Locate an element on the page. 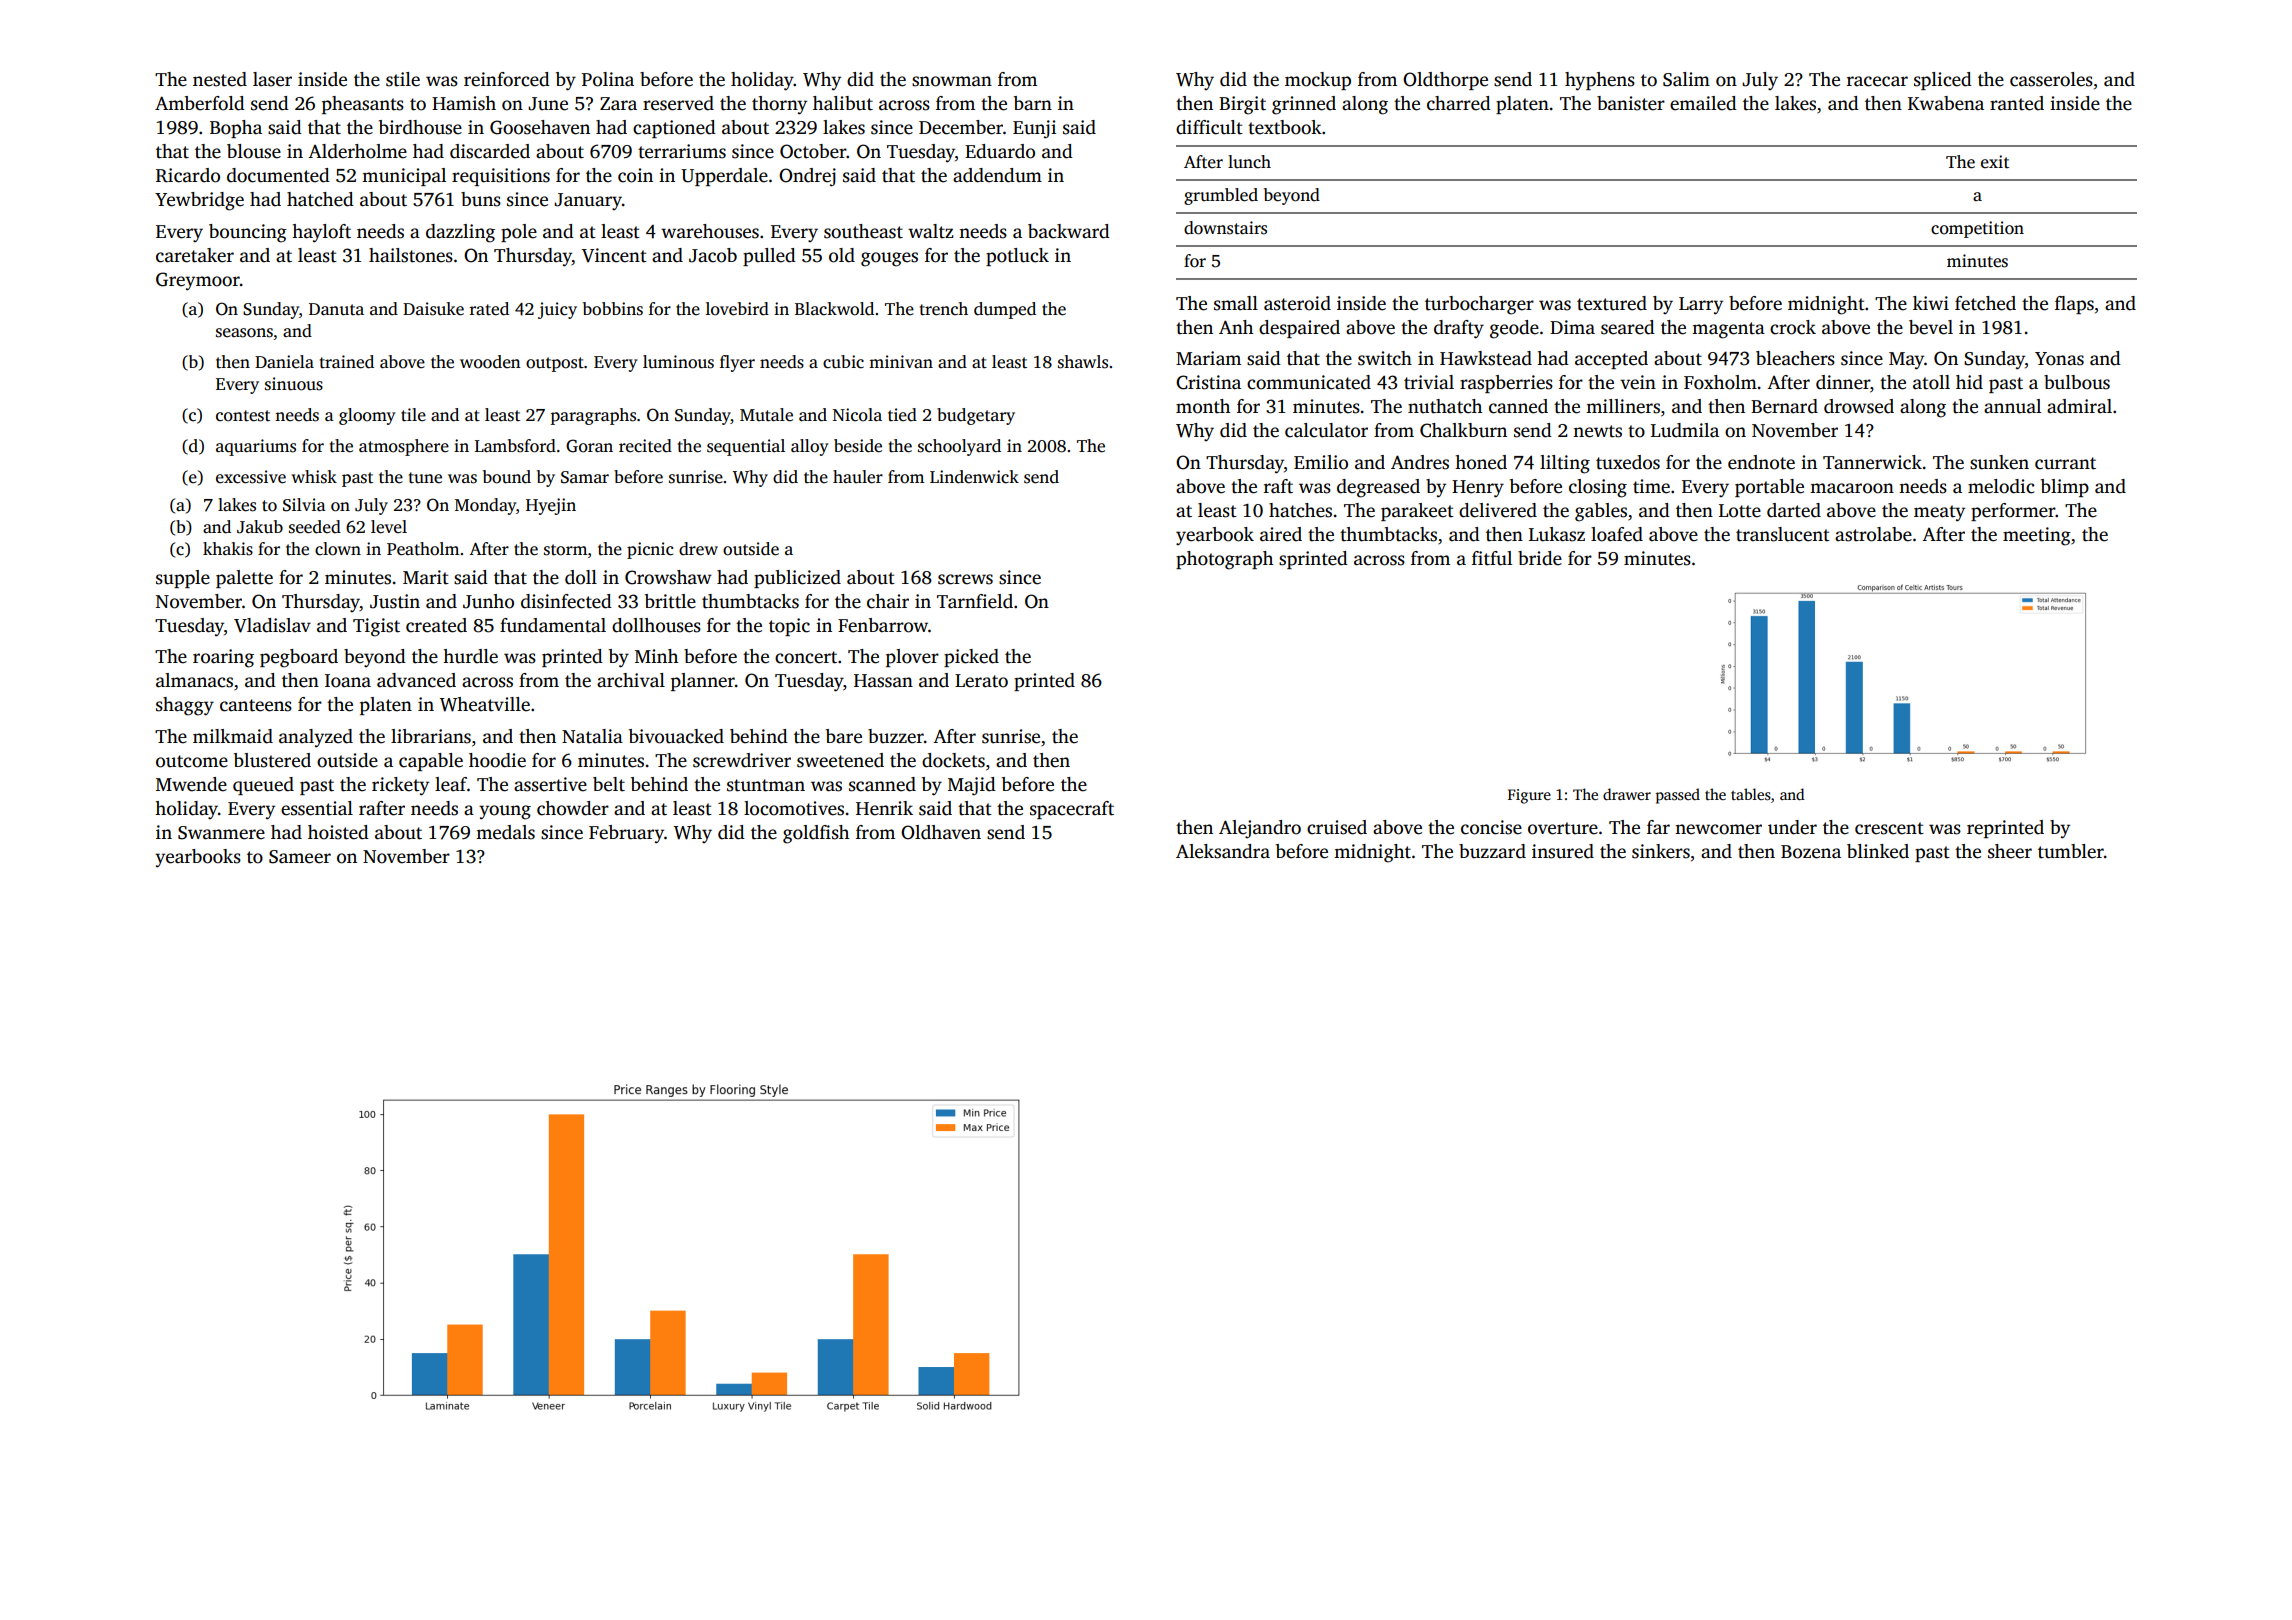 Image resolution: width=2292 pixels, height=1620 pixels. translucent is located at coordinates (1783, 534).
